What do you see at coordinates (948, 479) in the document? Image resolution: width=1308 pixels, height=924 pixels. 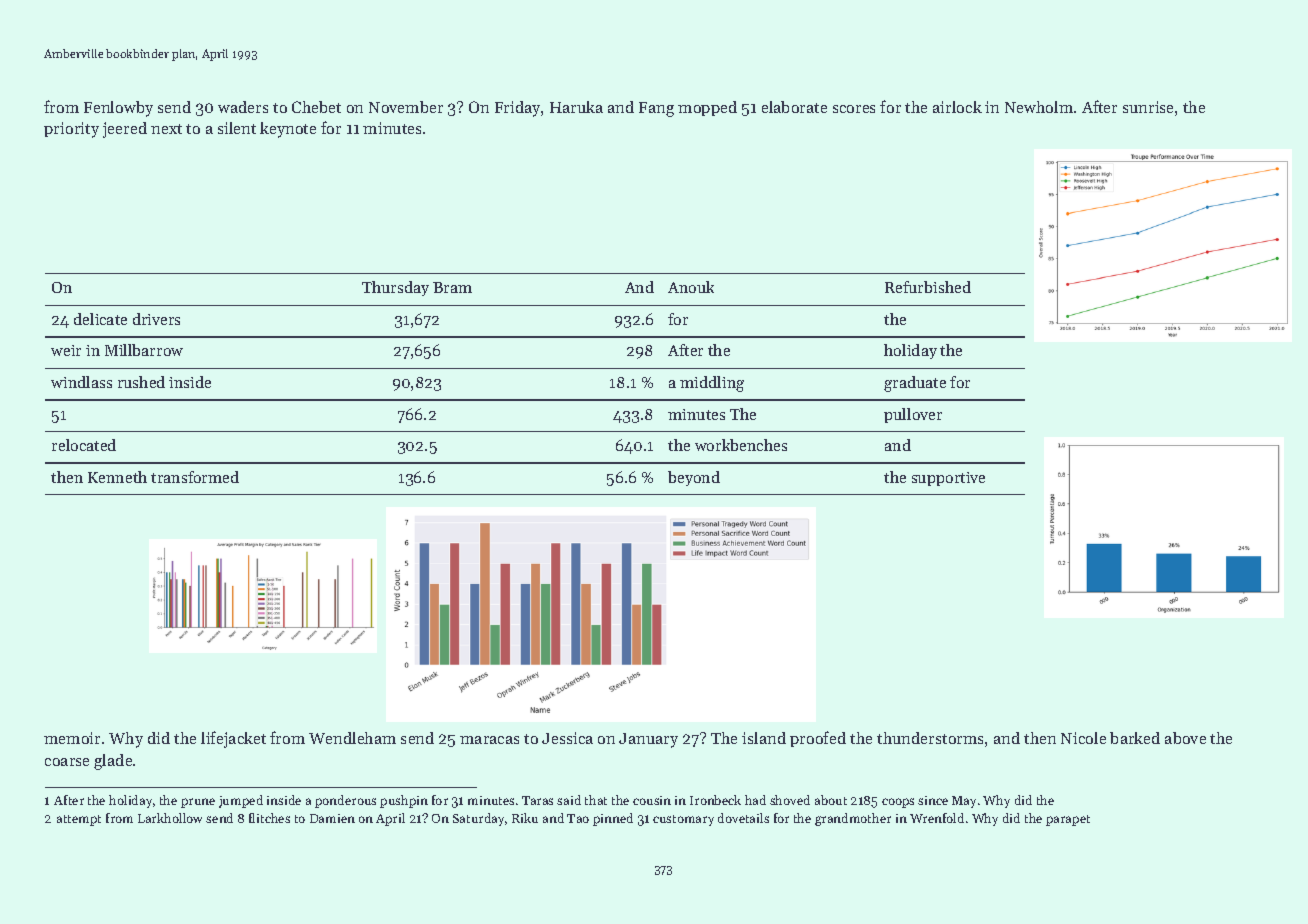 I see `supportive` at bounding box center [948, 479].
